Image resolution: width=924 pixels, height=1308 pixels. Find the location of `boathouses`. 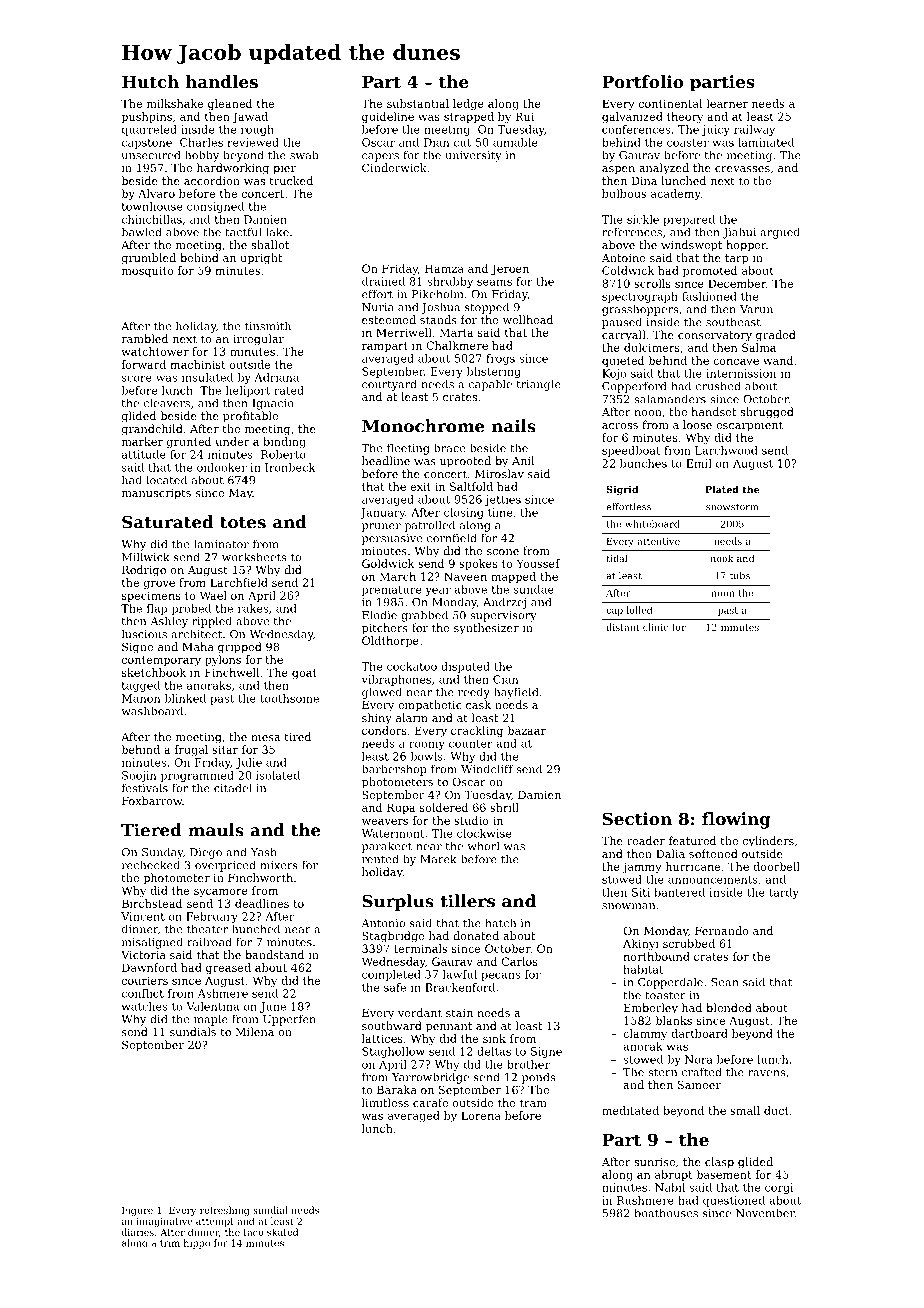

boathouses is located at coordinates (666, 1213).
